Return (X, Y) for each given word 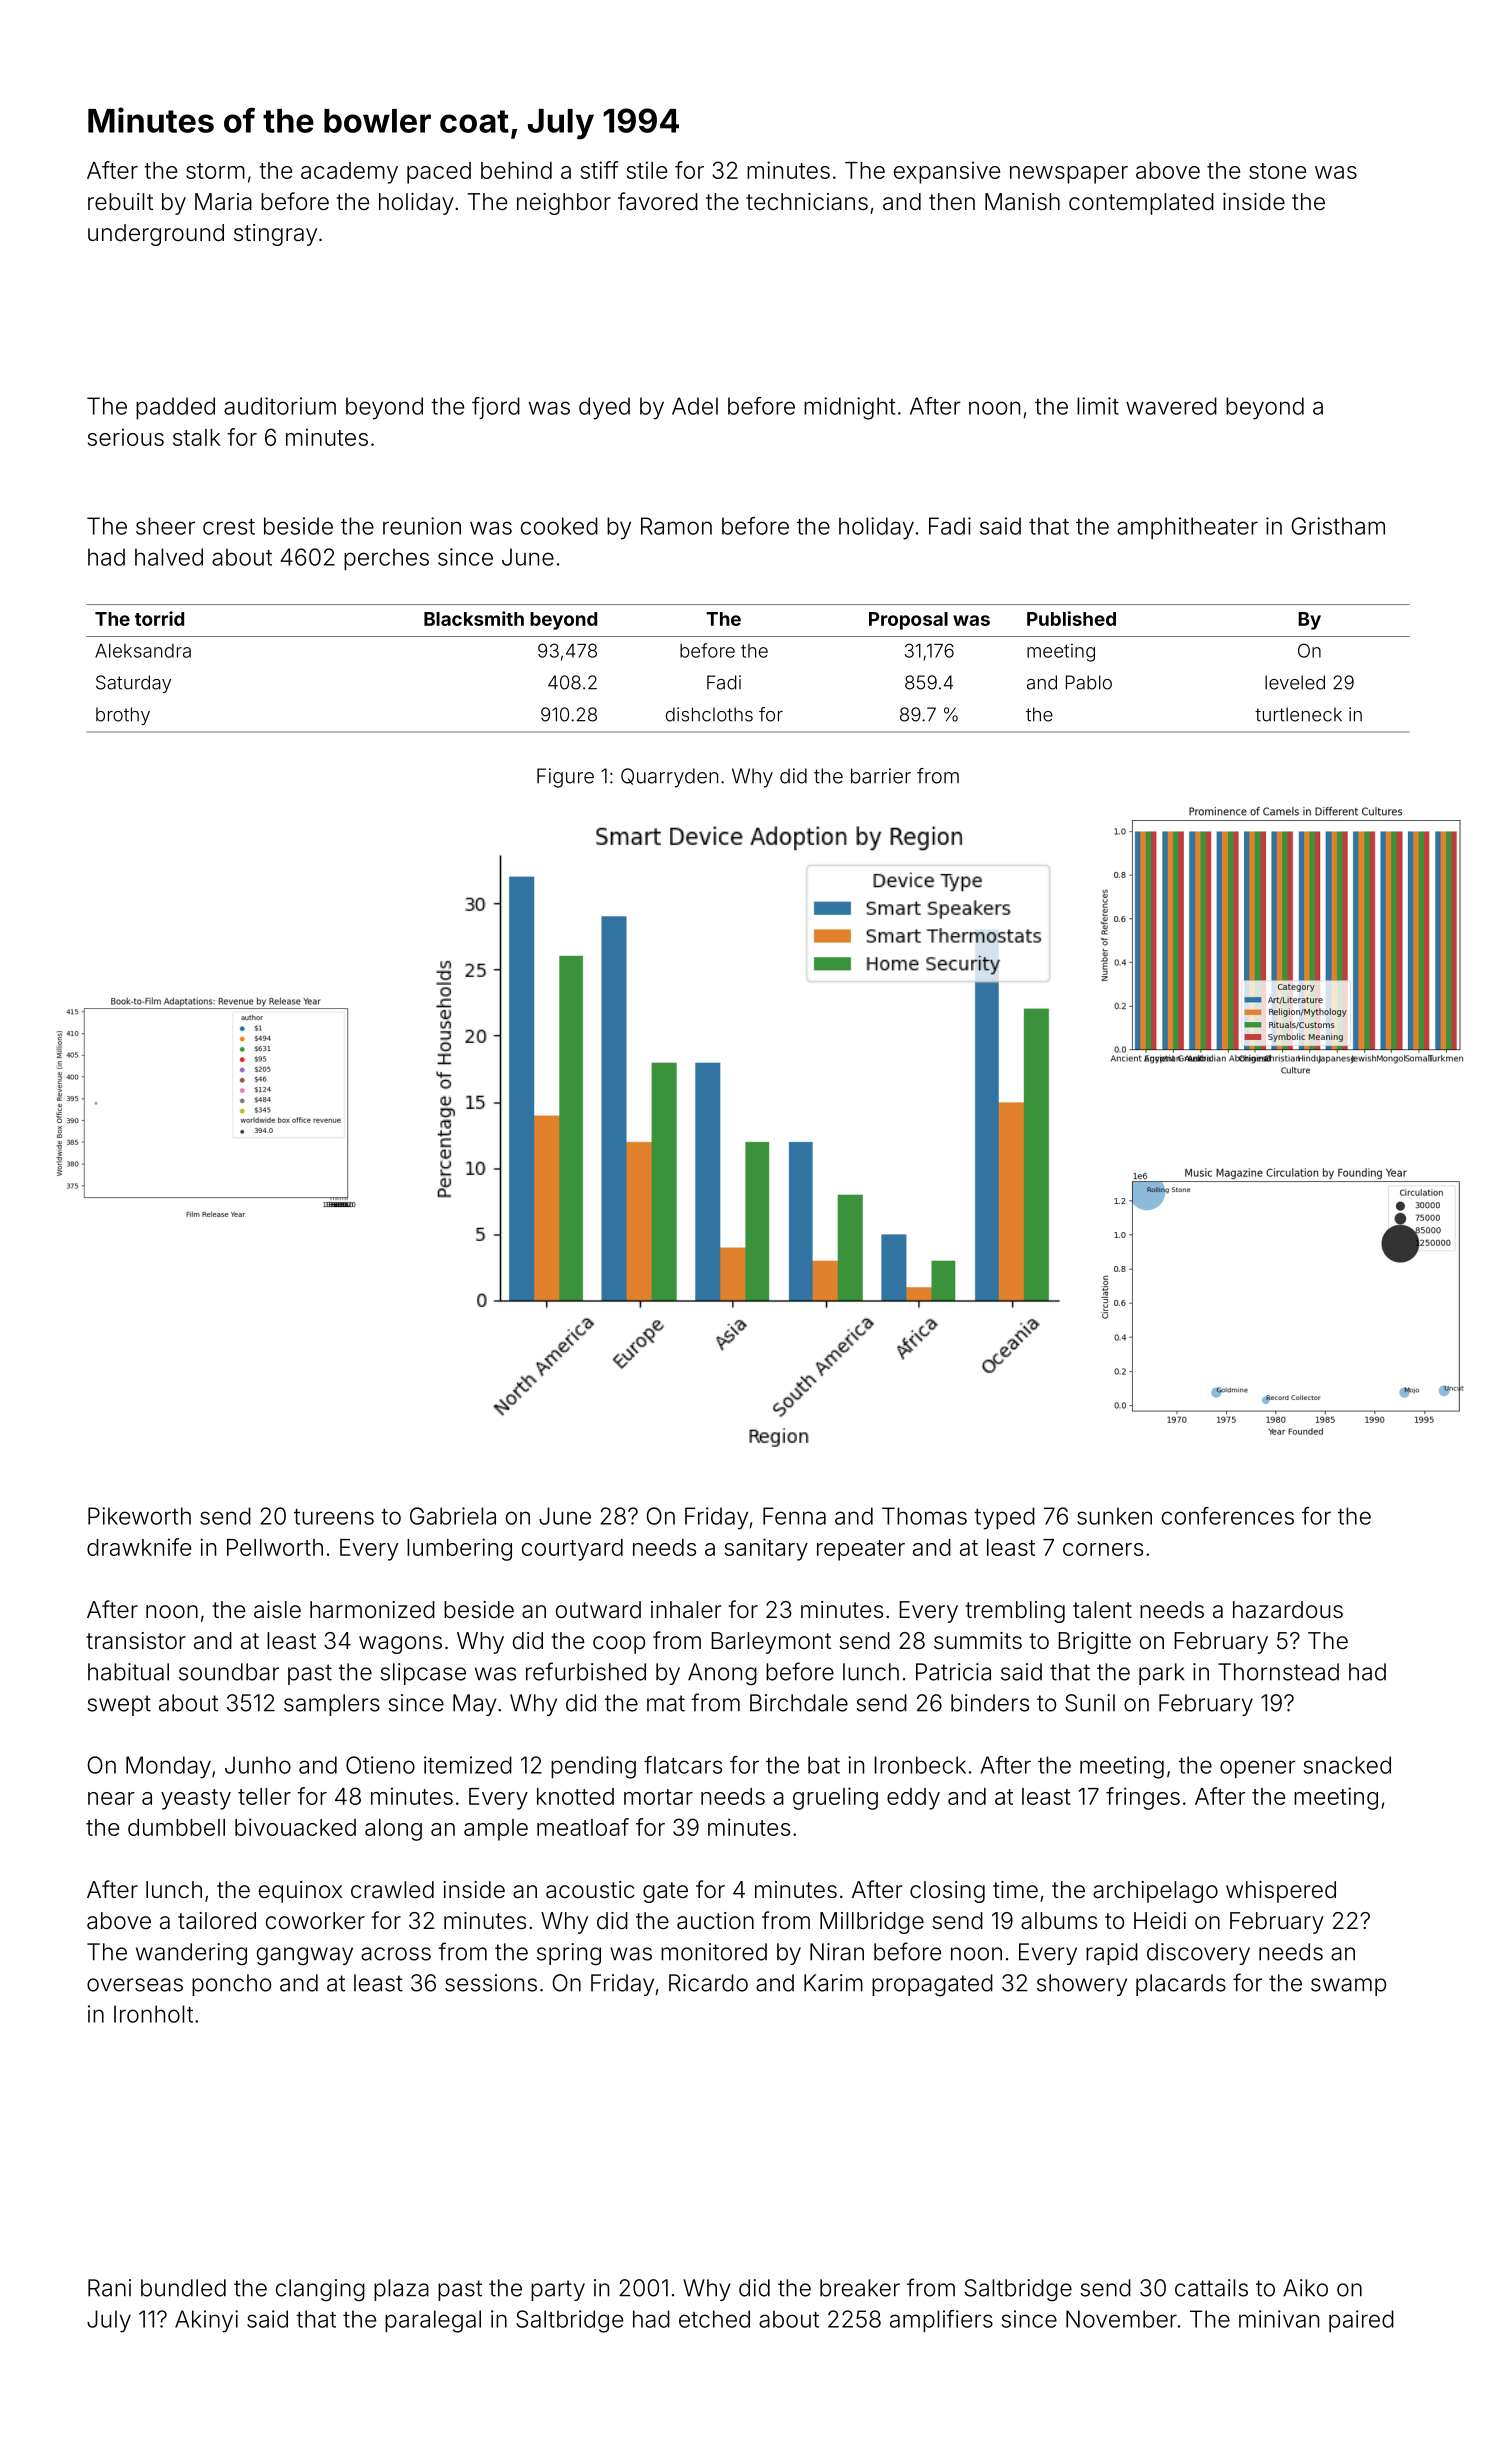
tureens (334, 1517)
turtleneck (1298, 714)
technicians (807, 202)
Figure (565, 778)
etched (714, 2319)
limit (1098, 406)
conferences (1228, 1516)
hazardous (1288, 1610)
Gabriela (453, 1516)
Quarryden (669, 778)
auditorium (280, 406)
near (111, 1798)
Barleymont (771, 1643)
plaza (401, 2290)
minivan (1279, 2319)
